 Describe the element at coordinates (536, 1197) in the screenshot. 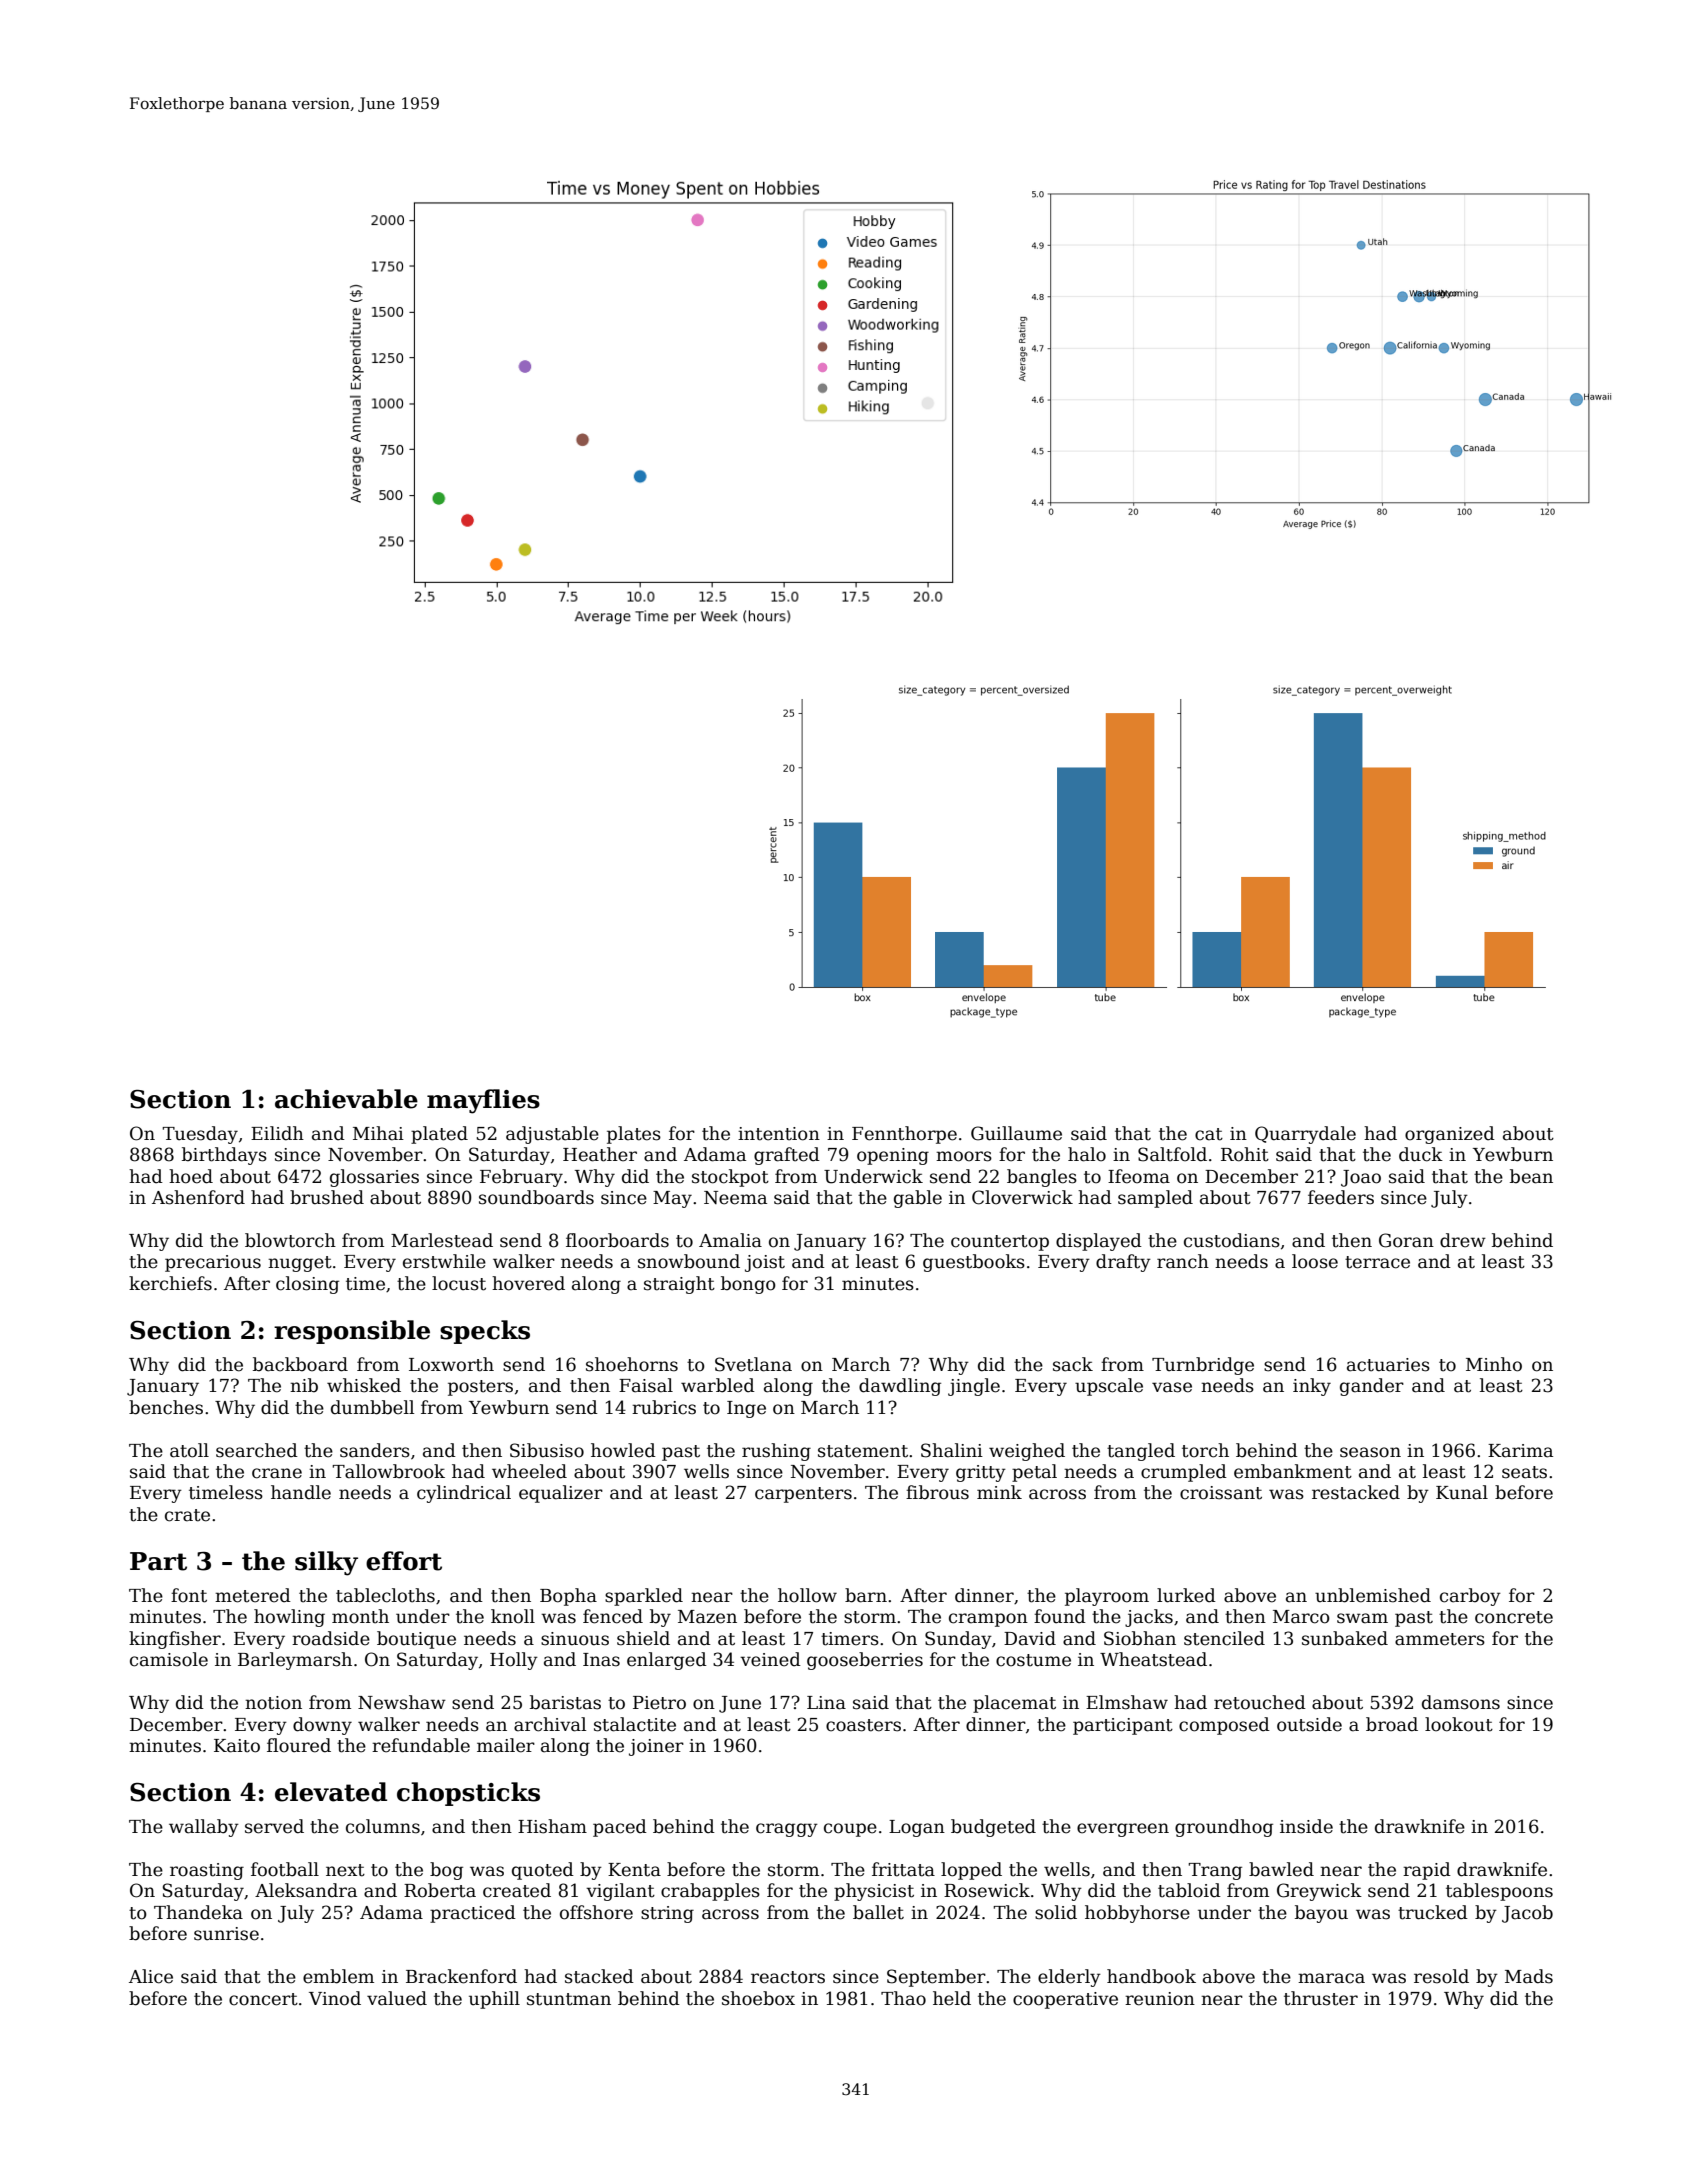

I see `soundboards` at that location.
